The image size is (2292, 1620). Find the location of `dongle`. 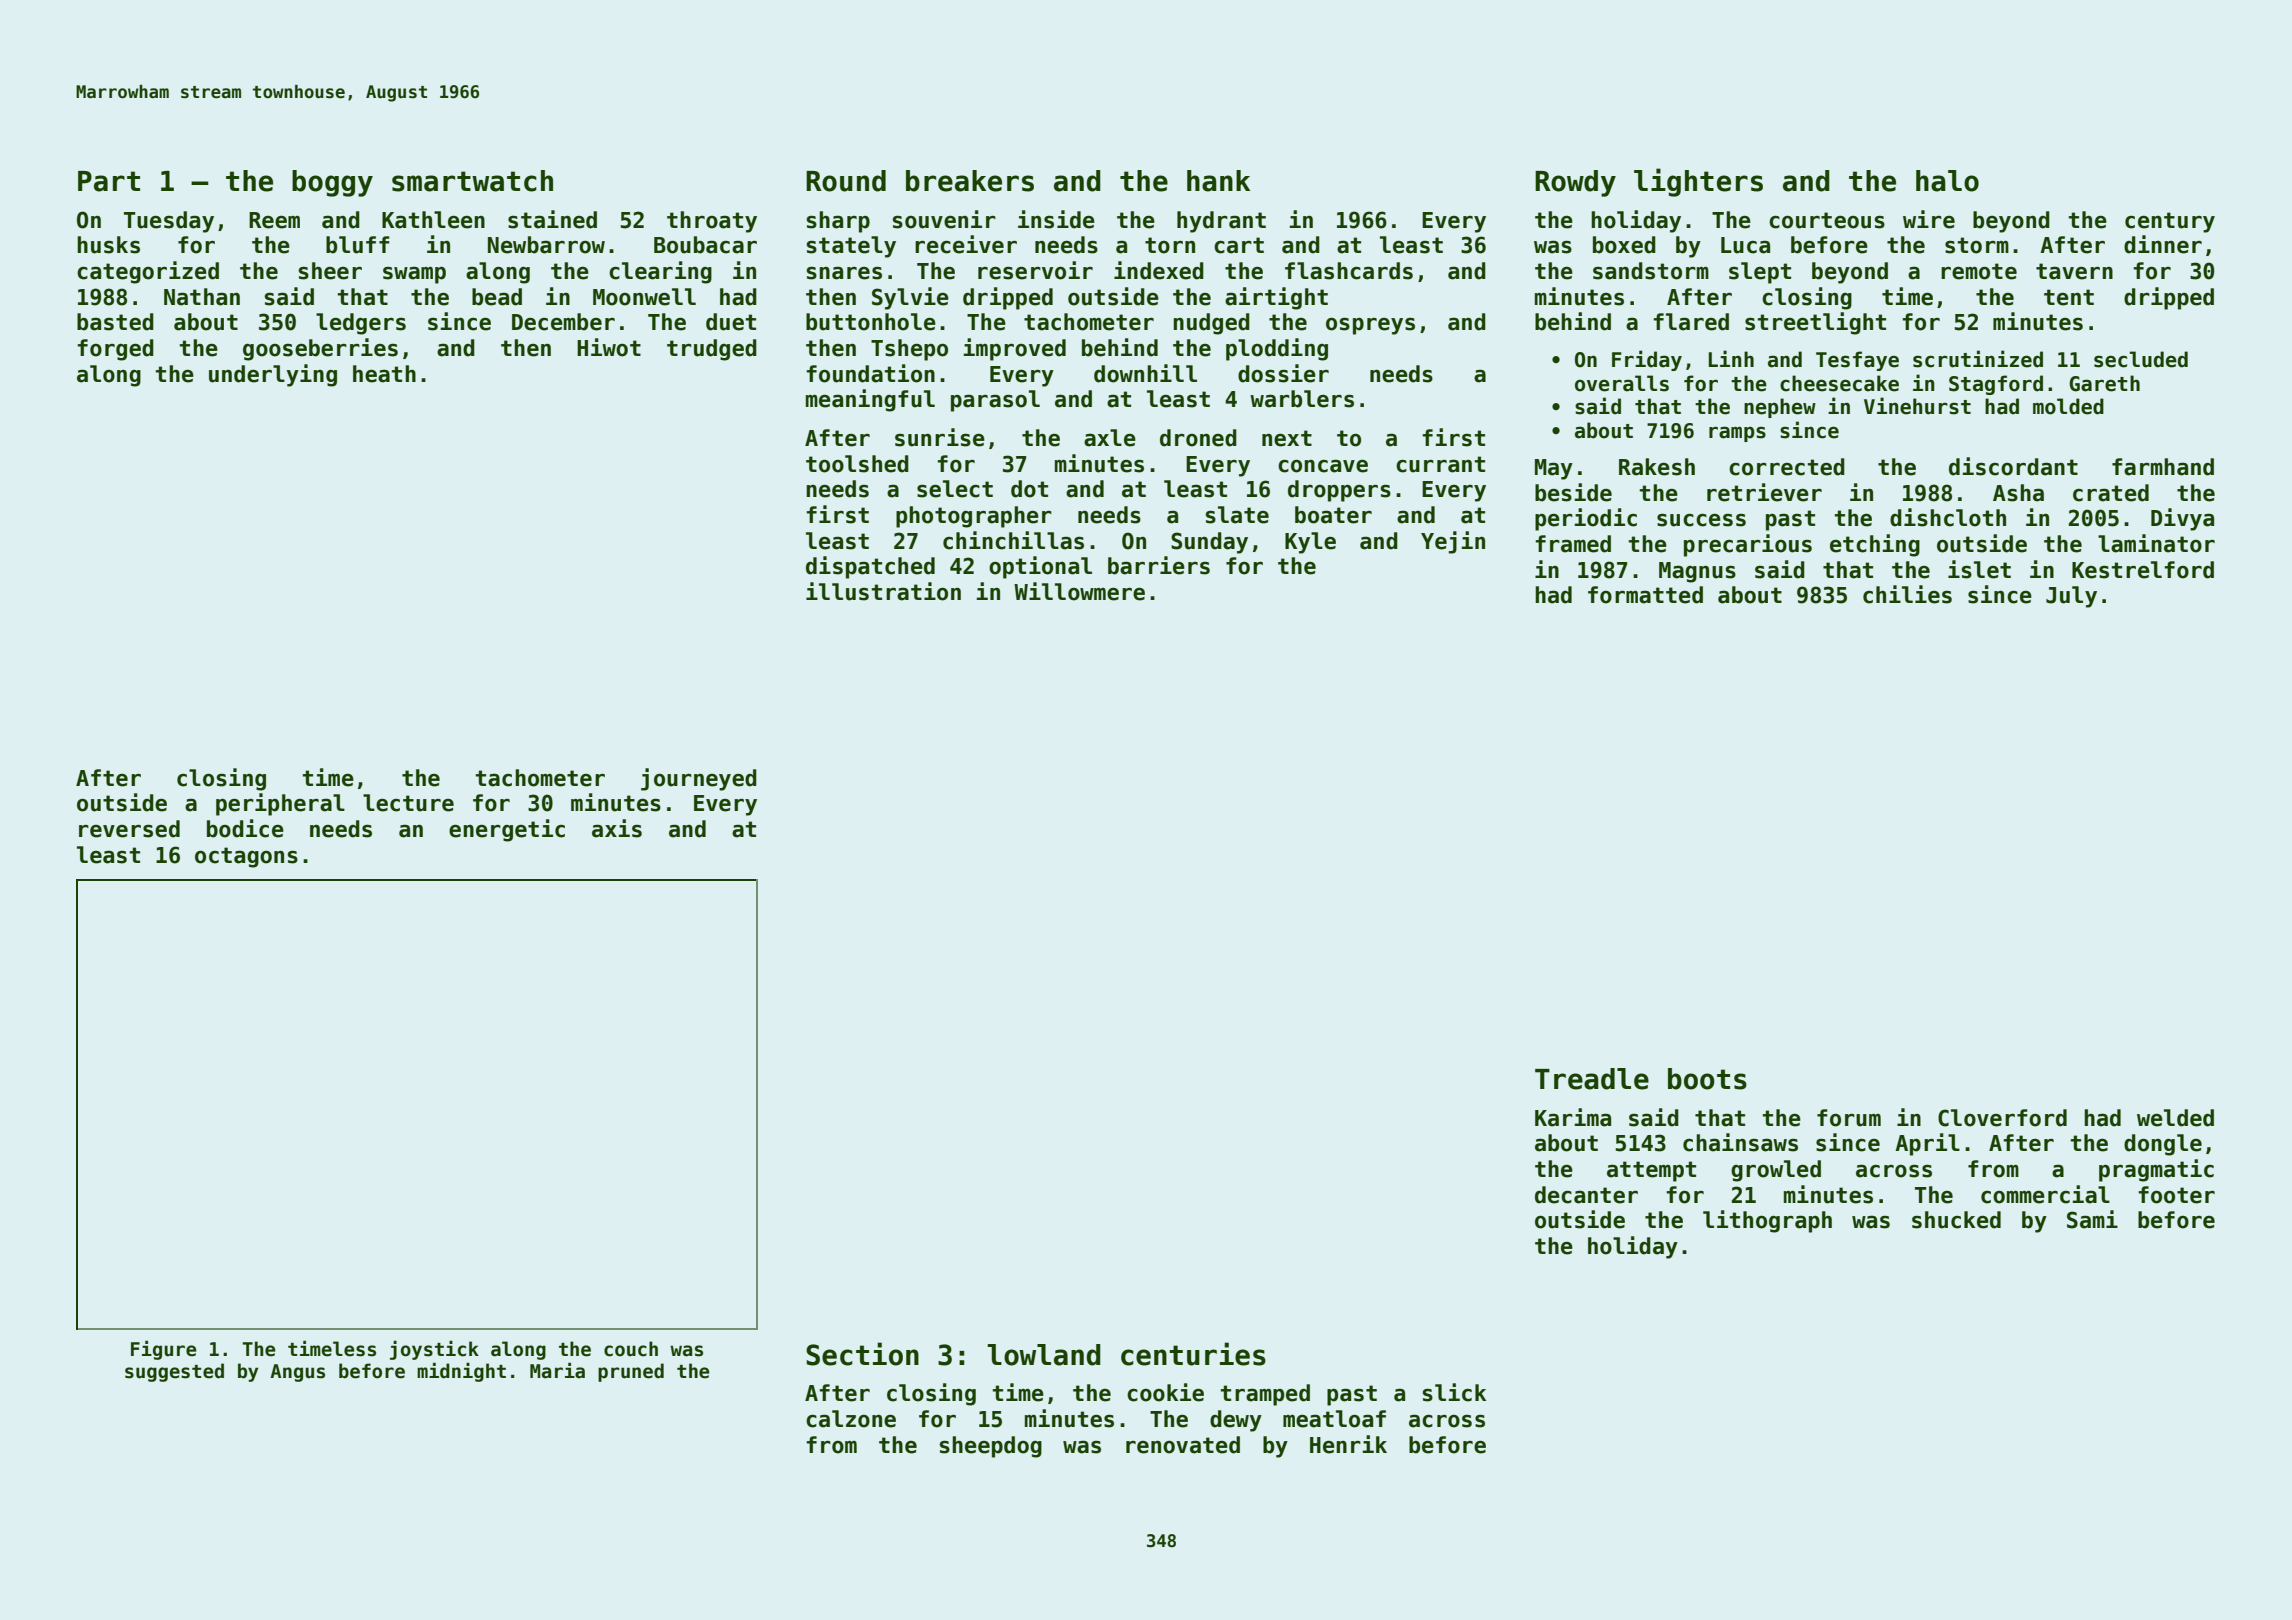

dongle is located at coordinates (2163, 1145).
